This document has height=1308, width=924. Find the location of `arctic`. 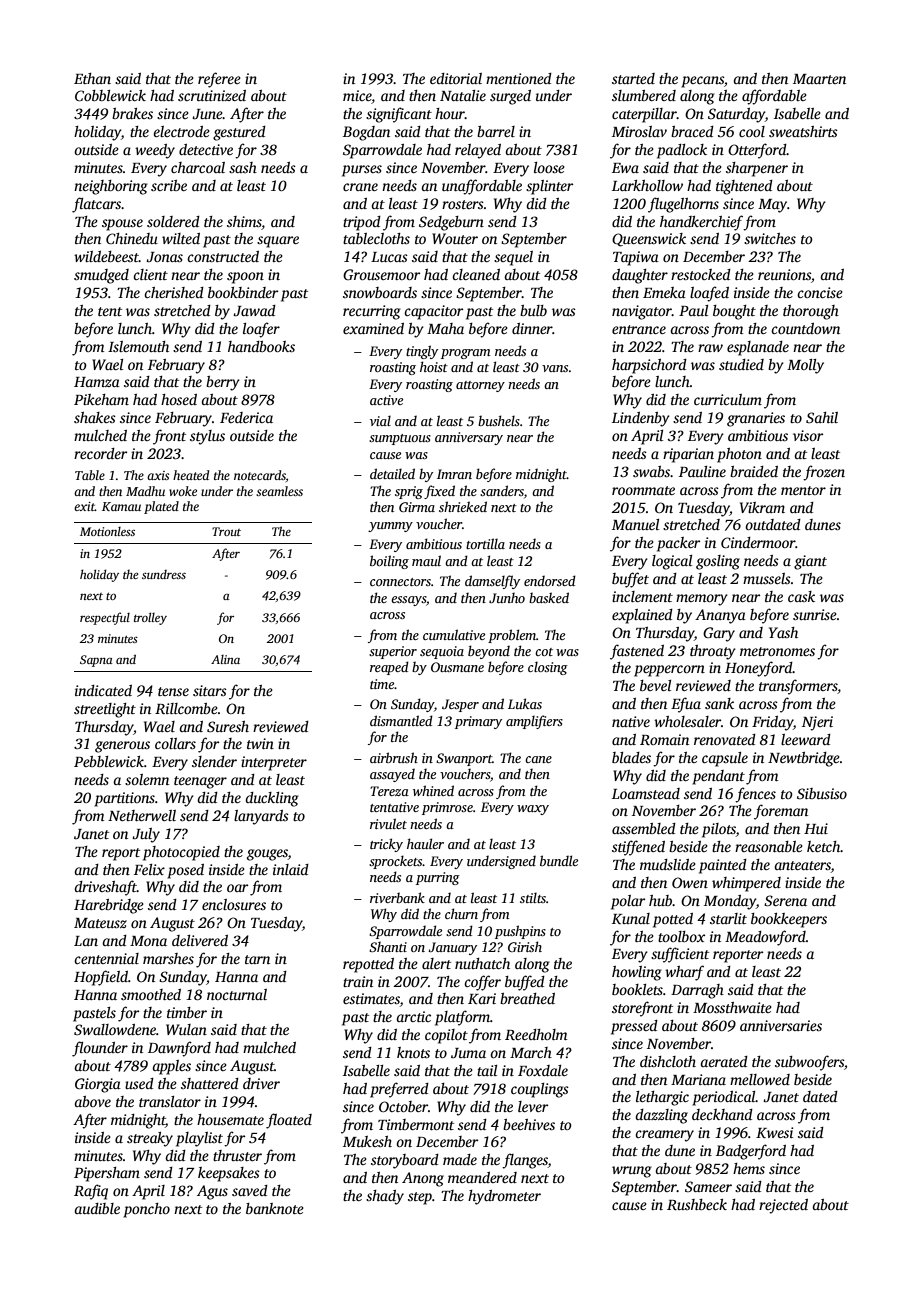

arctic is located at coordinates (413, 1016).
